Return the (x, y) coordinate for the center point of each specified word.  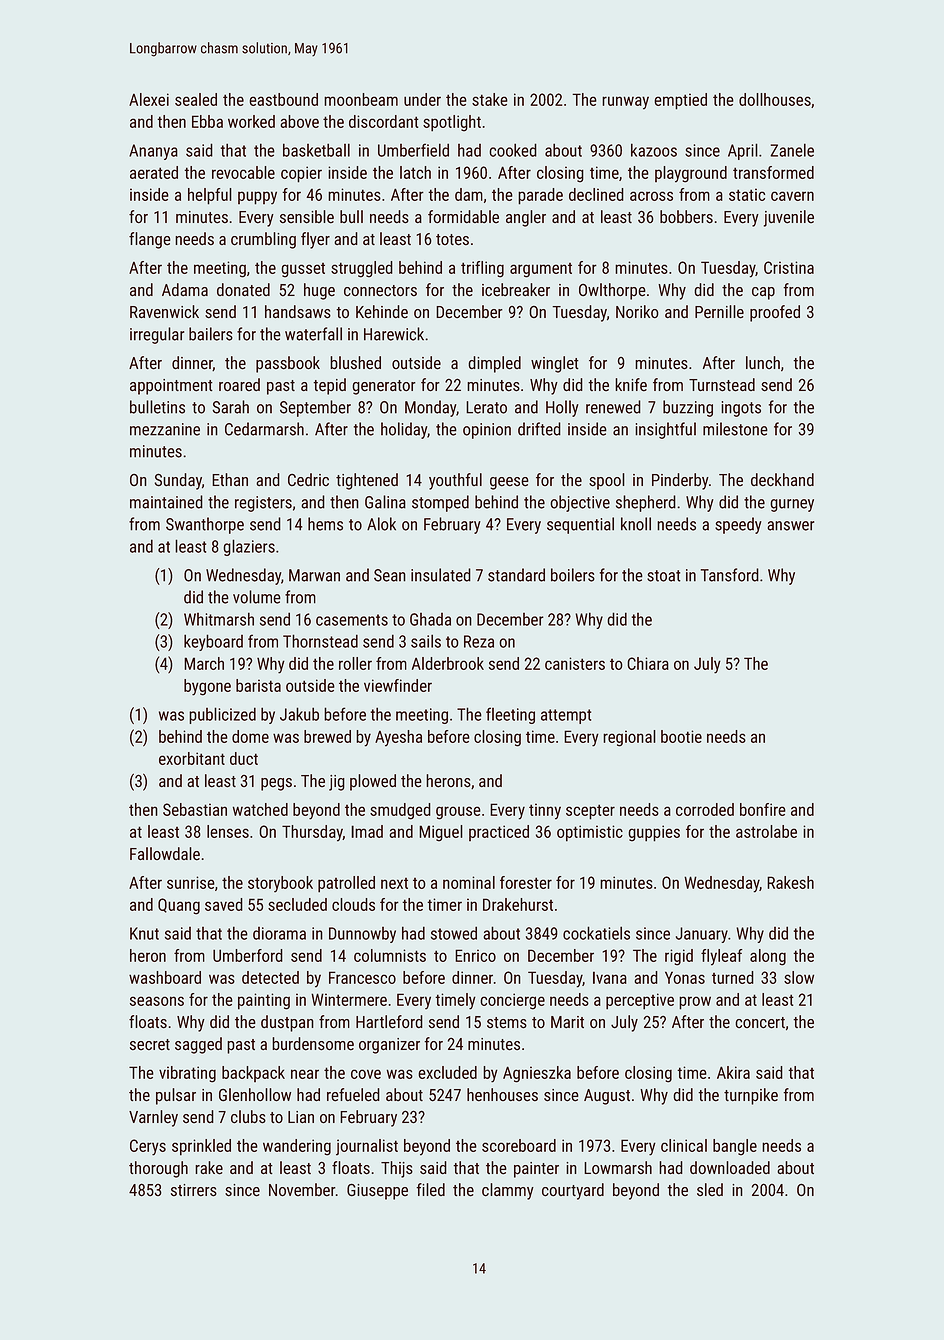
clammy (508, 1191)
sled (710, 1189)
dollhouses (775, 99)
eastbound (283, 99)
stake (490, 99)
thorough (158, 1169)
